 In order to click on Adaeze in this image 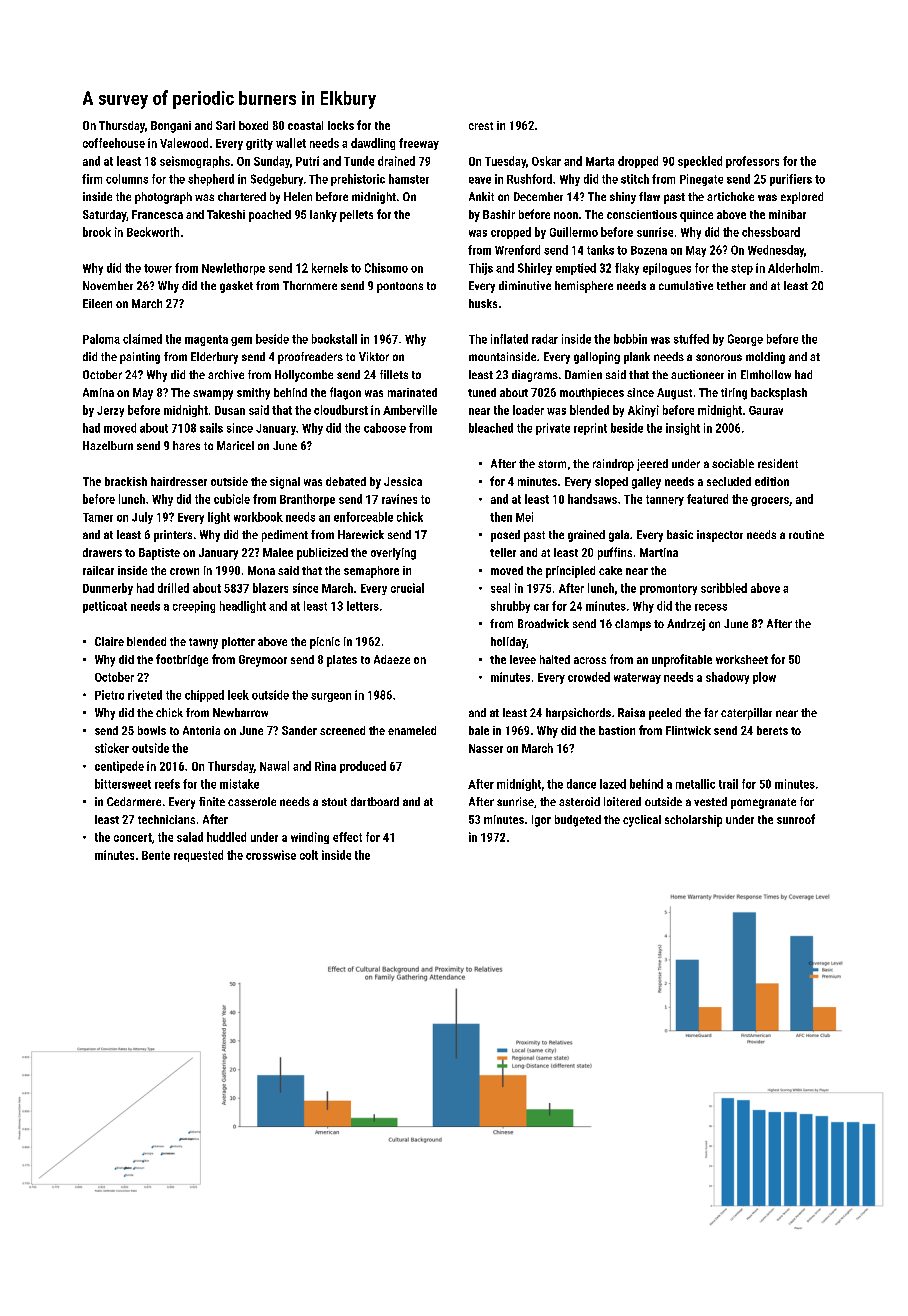, I will do `click(392, 659)`.
